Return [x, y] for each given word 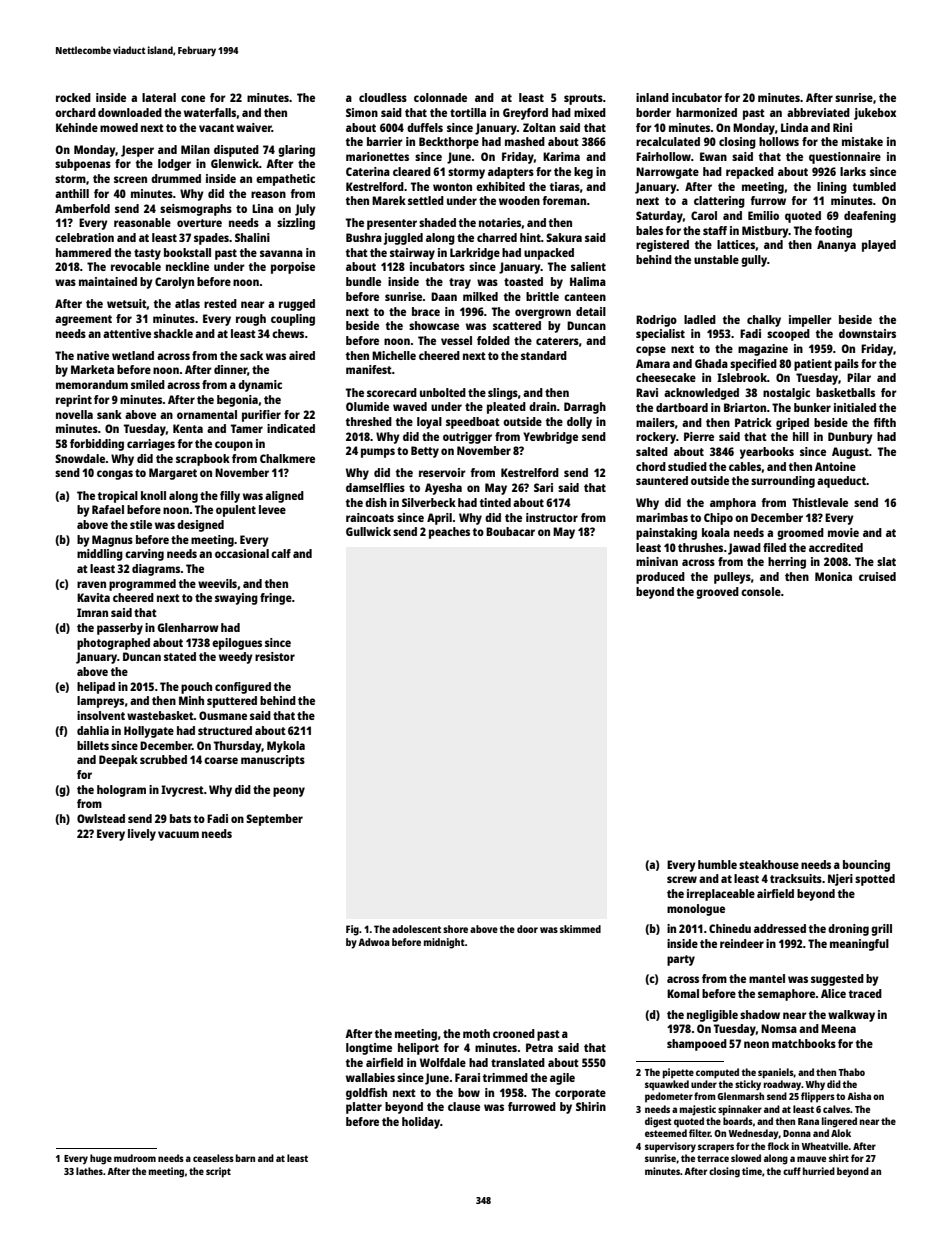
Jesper [137, 151]
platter [364, 1108]
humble [717, 864]
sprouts [583, 99]
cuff [792, 1171]
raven [91, 584]
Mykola [286, 747]
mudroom [135, 1158]
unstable [716, 259]
